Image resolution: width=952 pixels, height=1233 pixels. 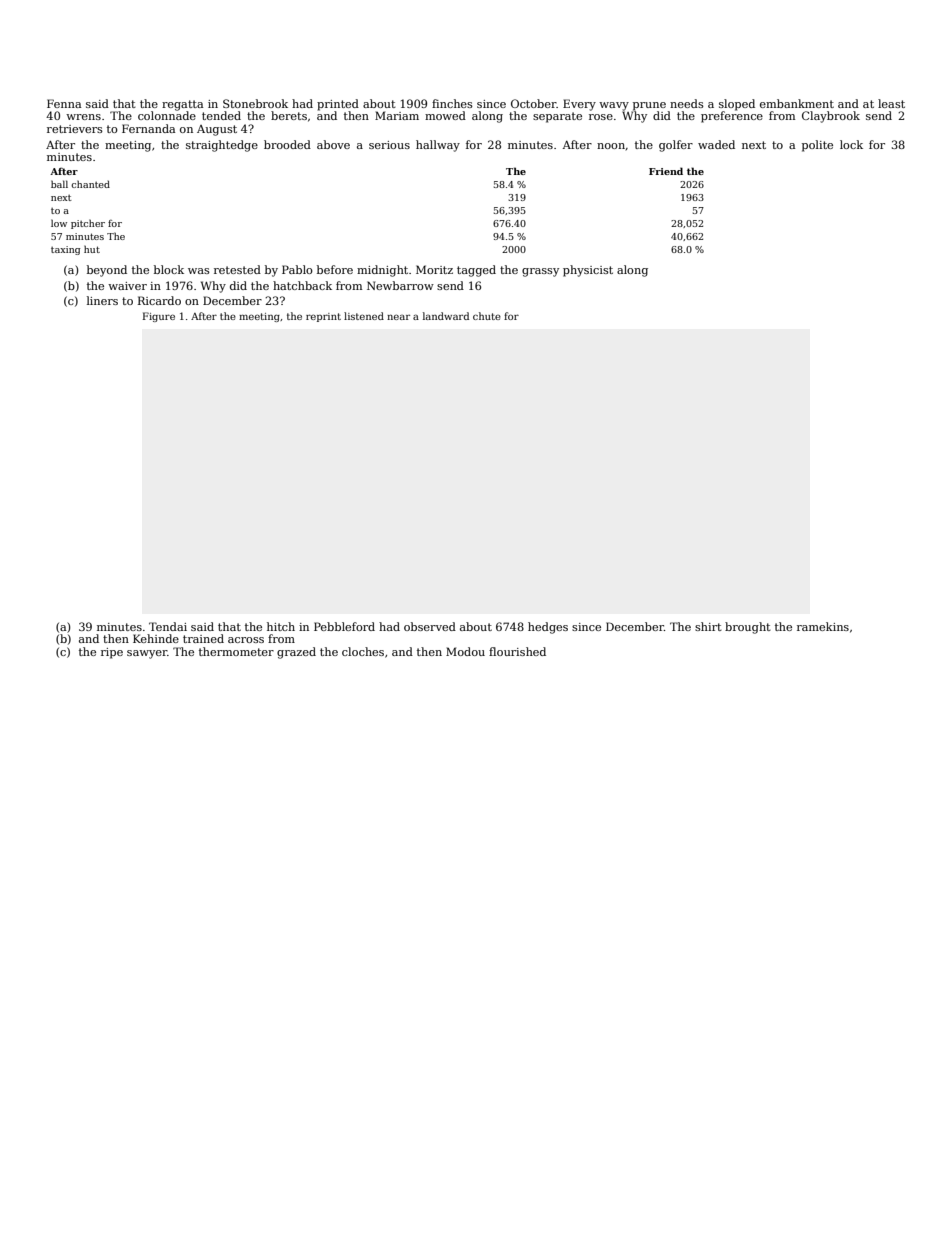 What do you see at coordinates (817, 146) in the image?
I see `polite` at bounding box center [817, 146].
